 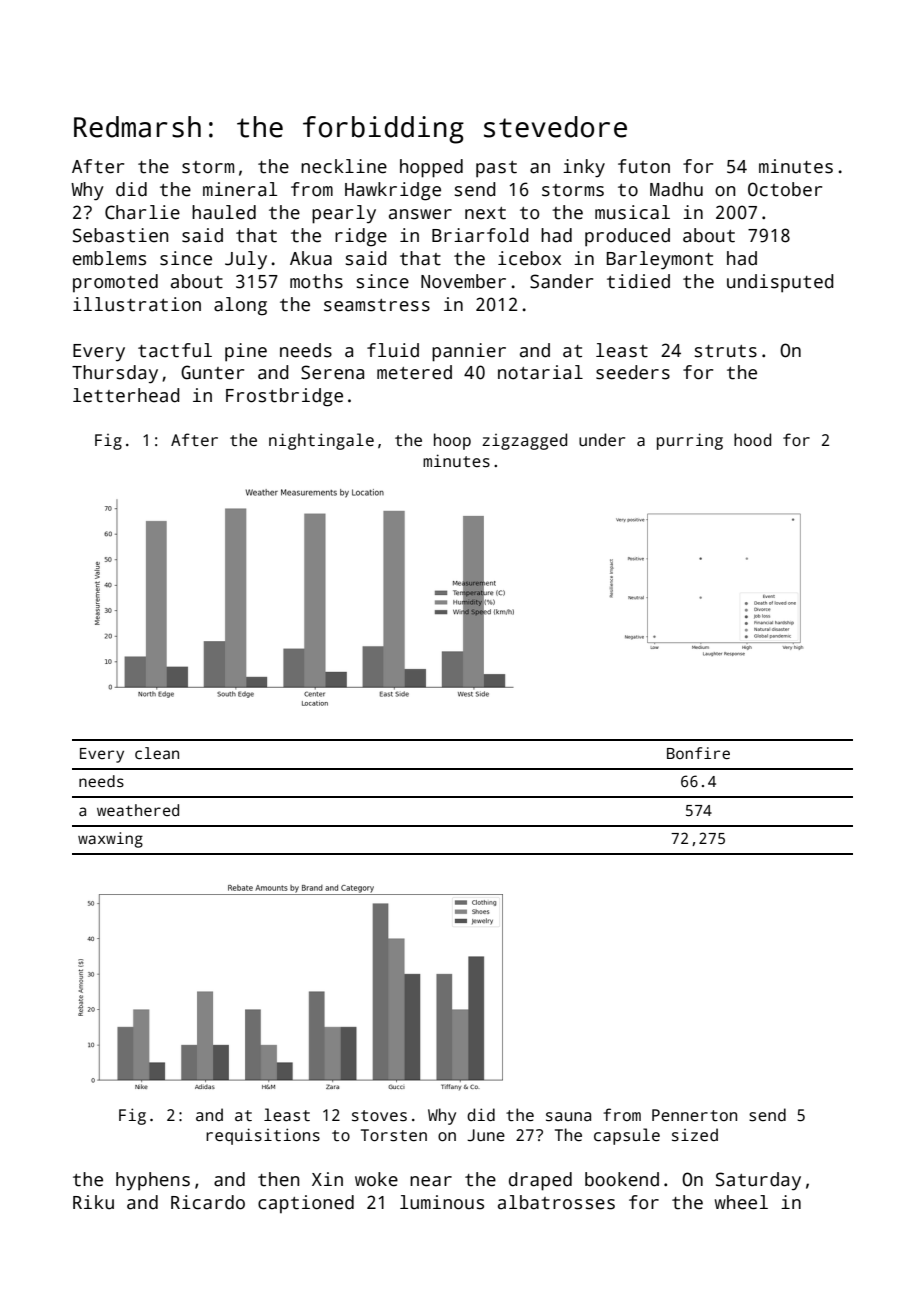 I want to click on futon, so click(x=644, y=166).
